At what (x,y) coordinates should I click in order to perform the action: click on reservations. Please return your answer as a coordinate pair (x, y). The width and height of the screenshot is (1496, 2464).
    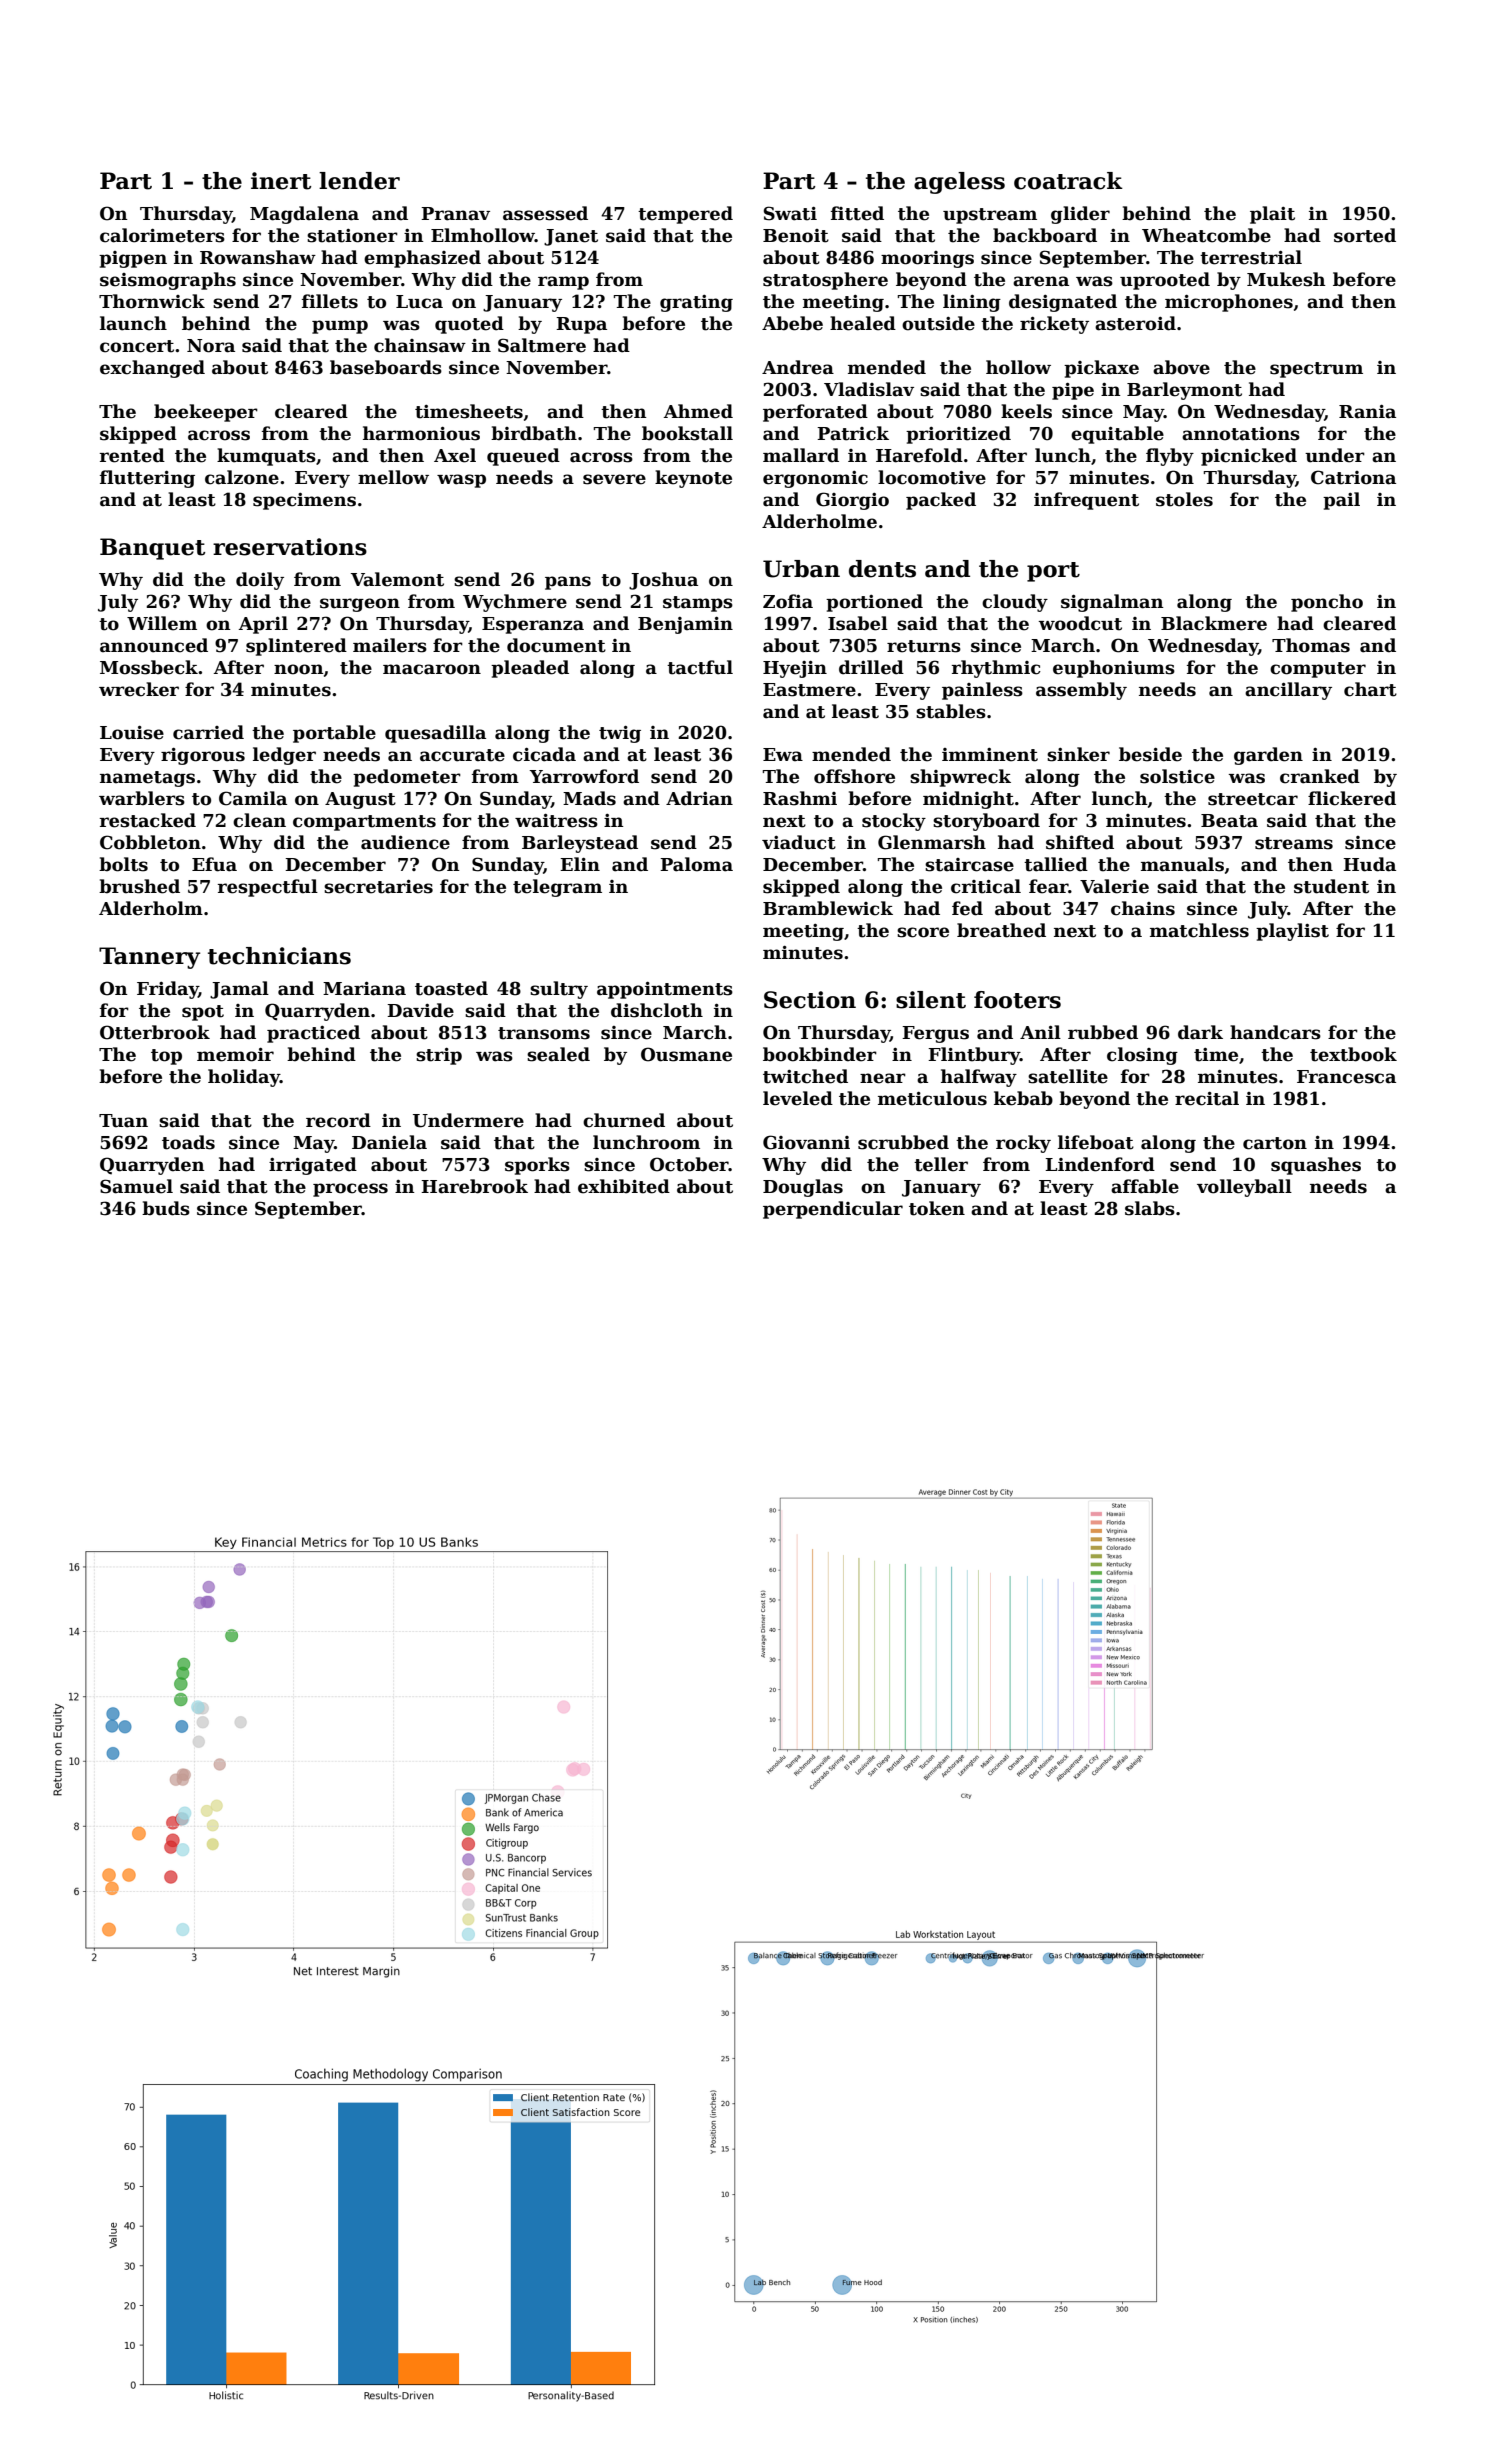
    Looking at the image, I should click on (290, 547).
